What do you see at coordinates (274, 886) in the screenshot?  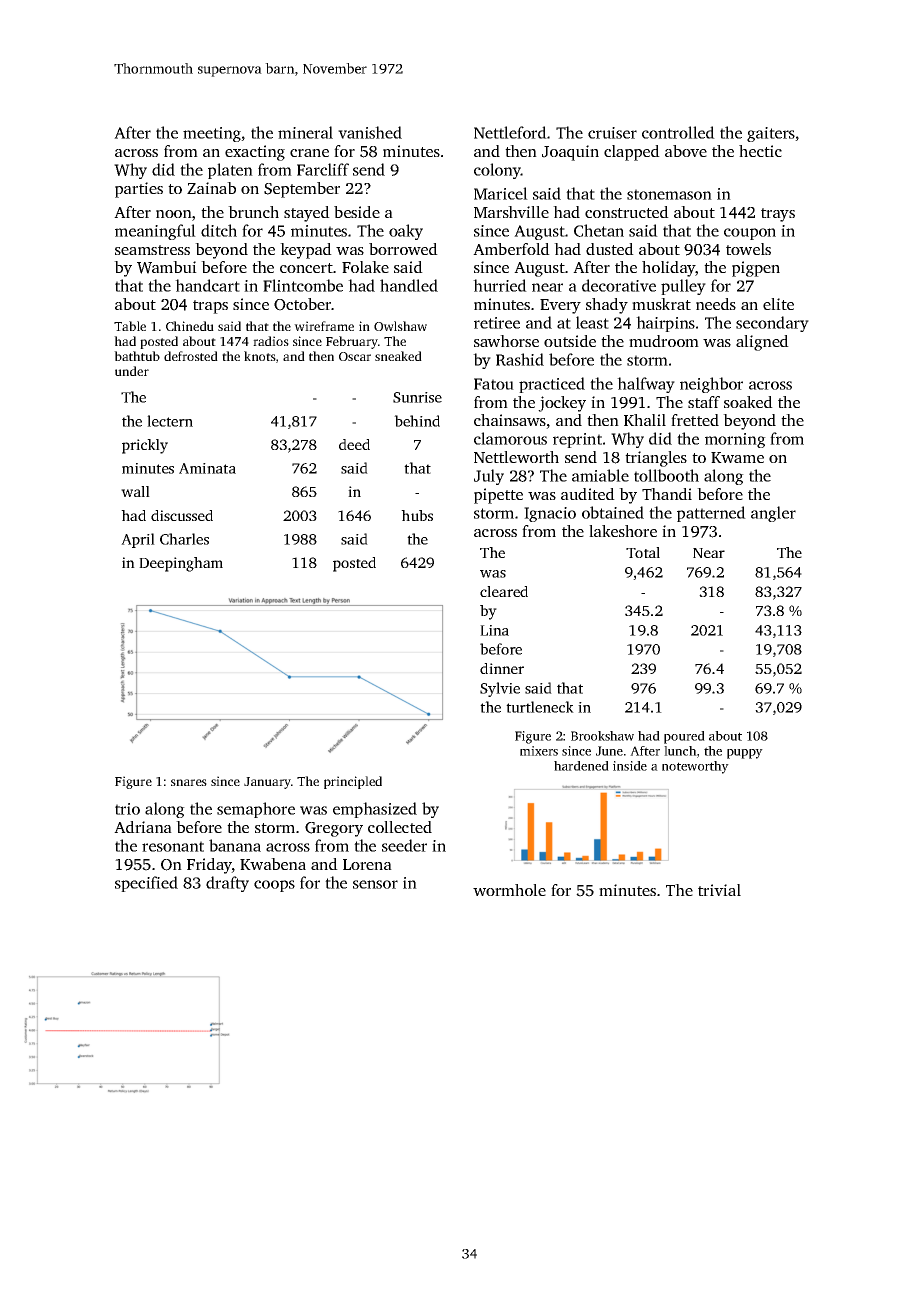 I see `coops` at bounding box center [274, 886].
